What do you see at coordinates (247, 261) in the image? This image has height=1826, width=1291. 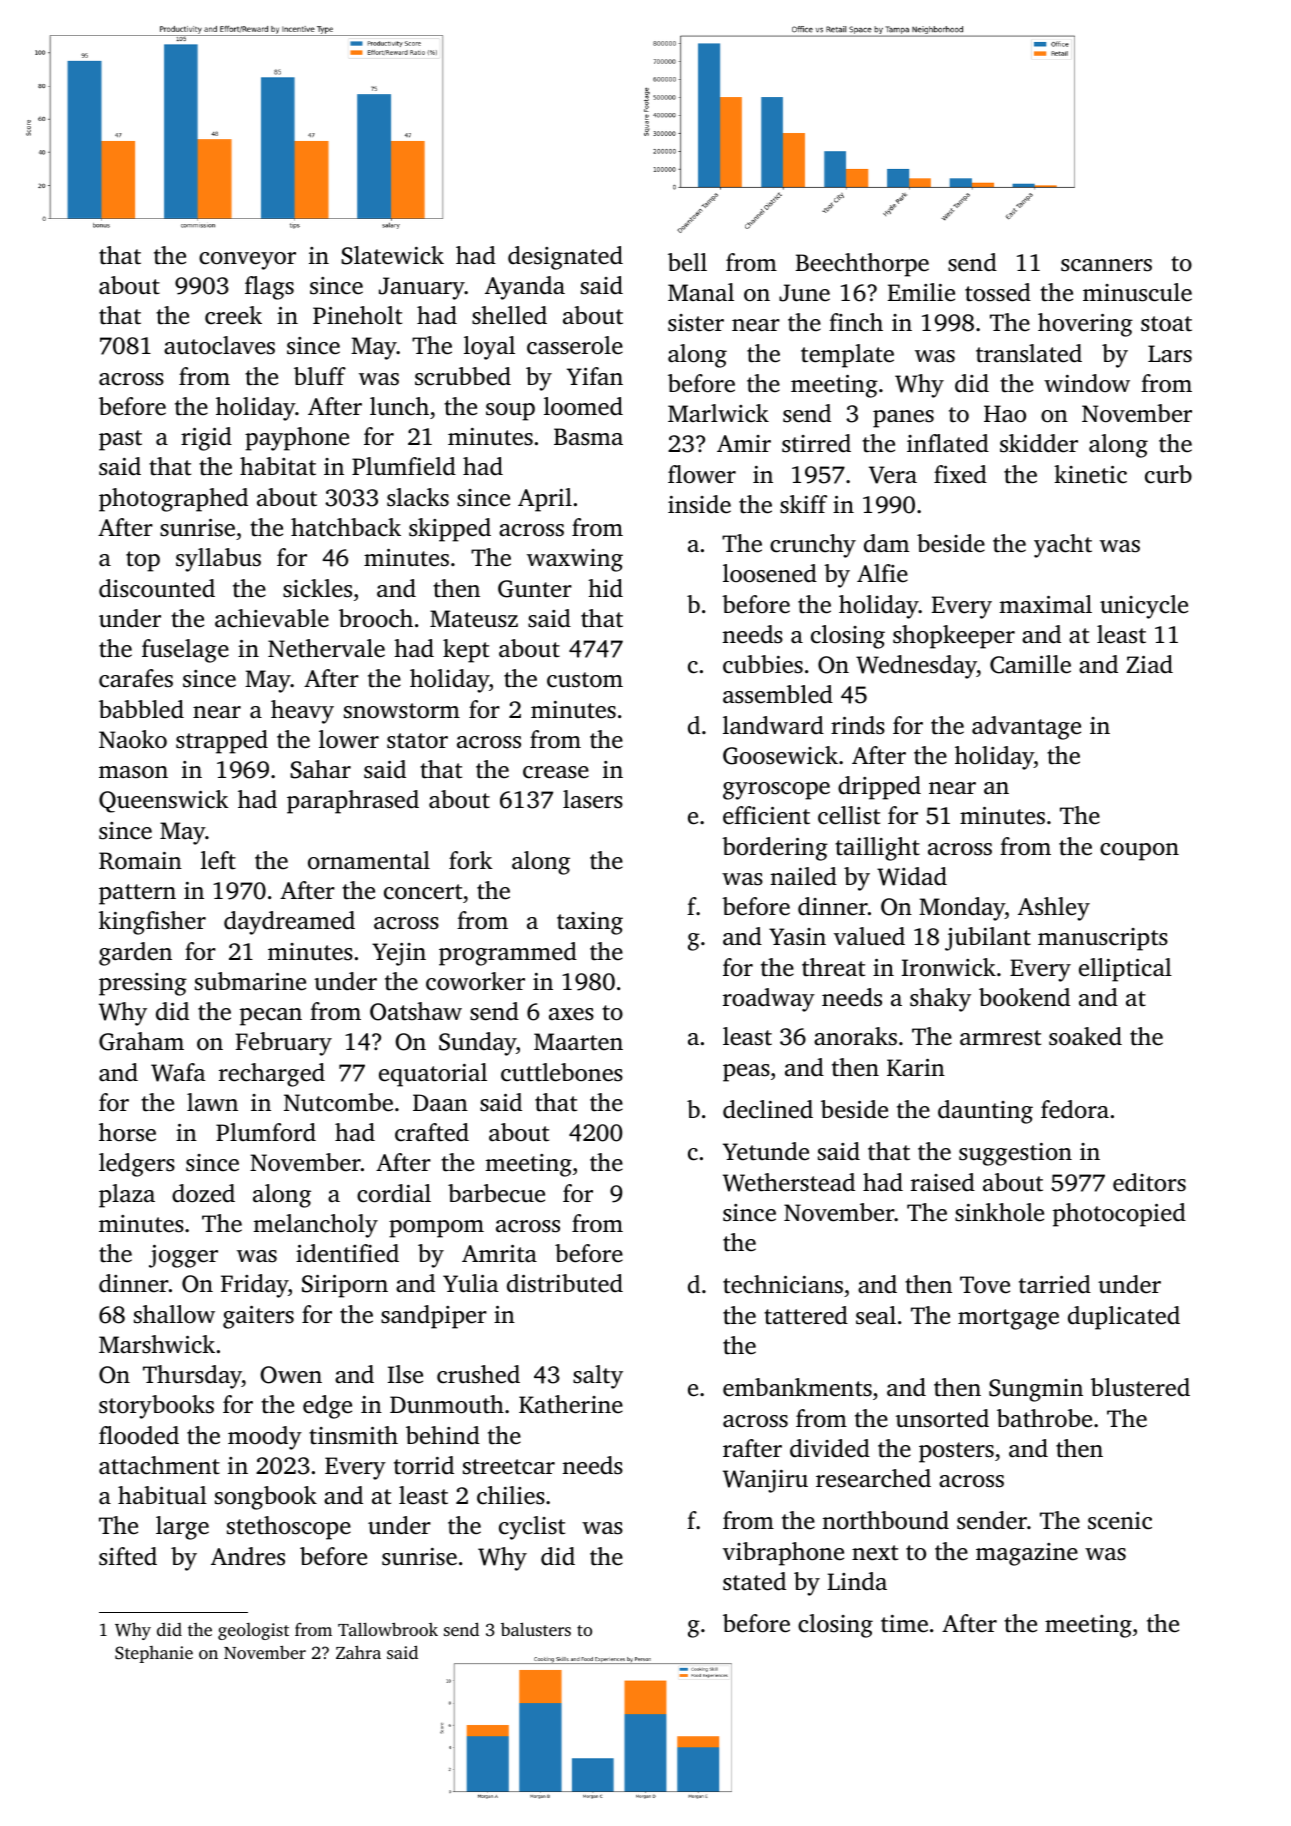 I see `conveyor` at bounding box center [247, 261].
